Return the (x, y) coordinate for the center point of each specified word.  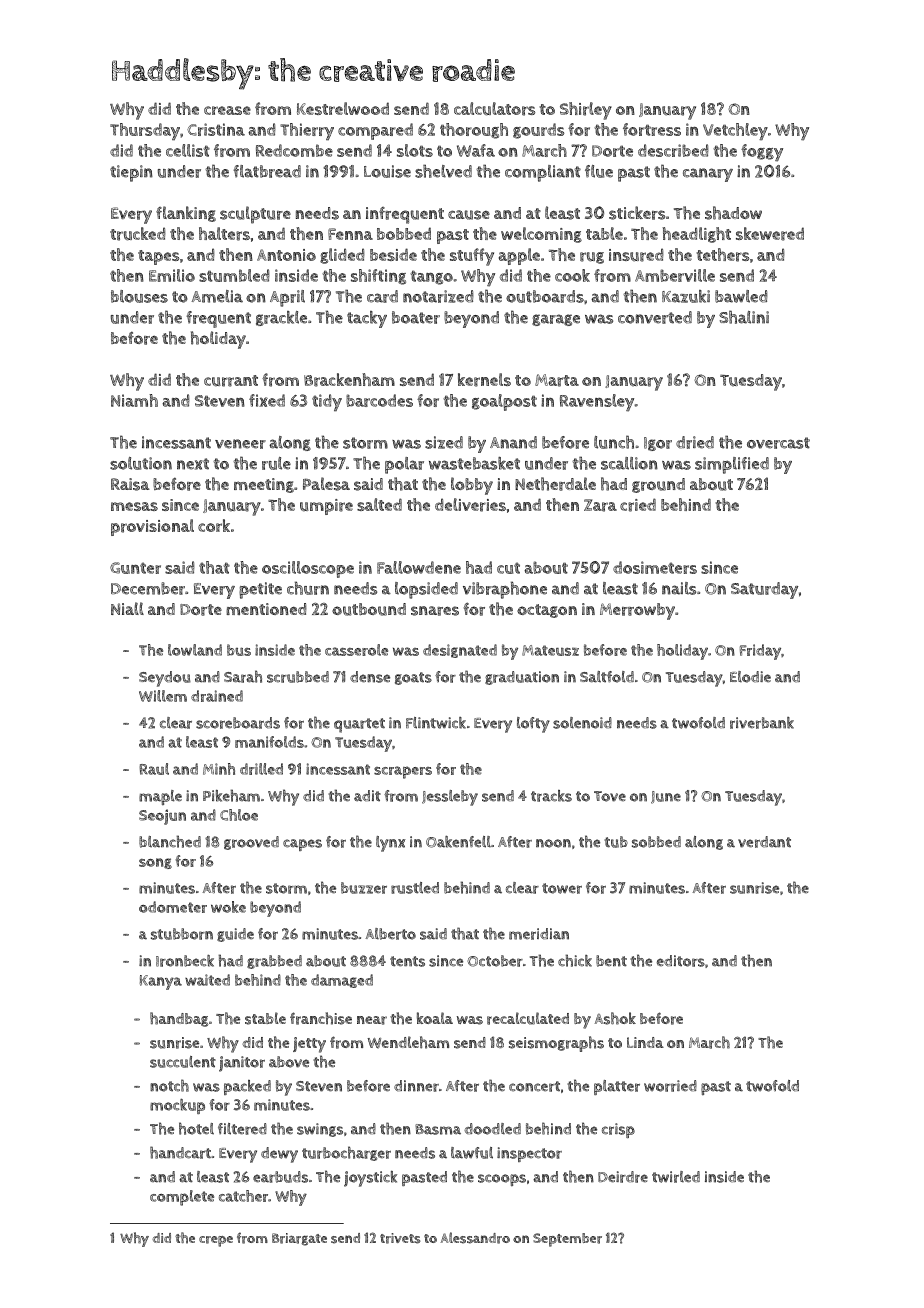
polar (404, 465)
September (567, 1240)
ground (658, 485)
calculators (494, 109)
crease (227, 110)
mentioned (266, 609)
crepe (216, 1241)
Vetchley (735, 131)
